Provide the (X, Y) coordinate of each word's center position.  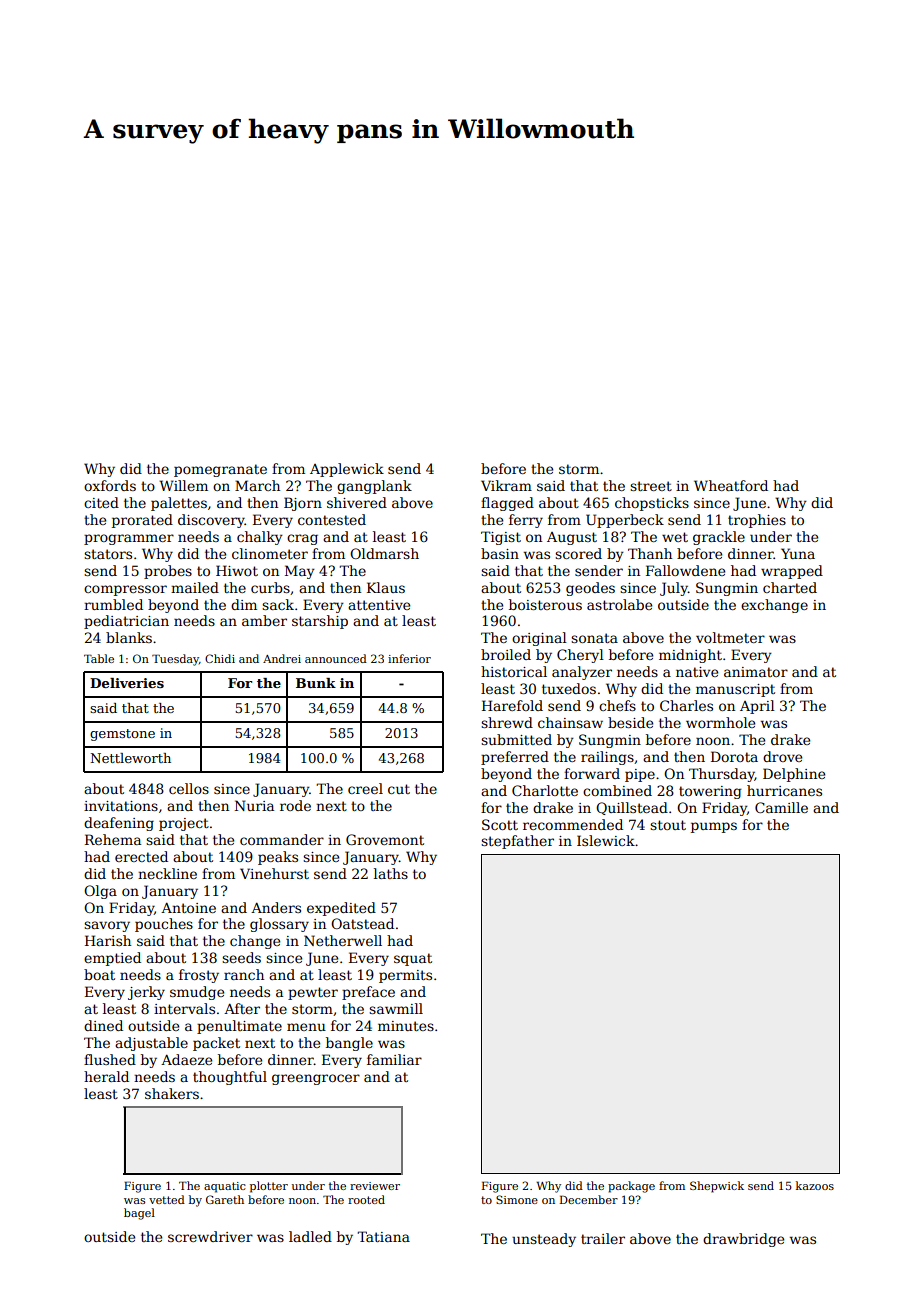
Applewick (347, 470)
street (651, 486)
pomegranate (220, 470)
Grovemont (385, 839)
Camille (781, 807)
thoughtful (230, 1078)
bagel (139, 1214)
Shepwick (717, 1187)
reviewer (375, 1186)
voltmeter (730, 637)
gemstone (122, 735)
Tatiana (383, 1236)
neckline (167, 873)
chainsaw (570, 722)
